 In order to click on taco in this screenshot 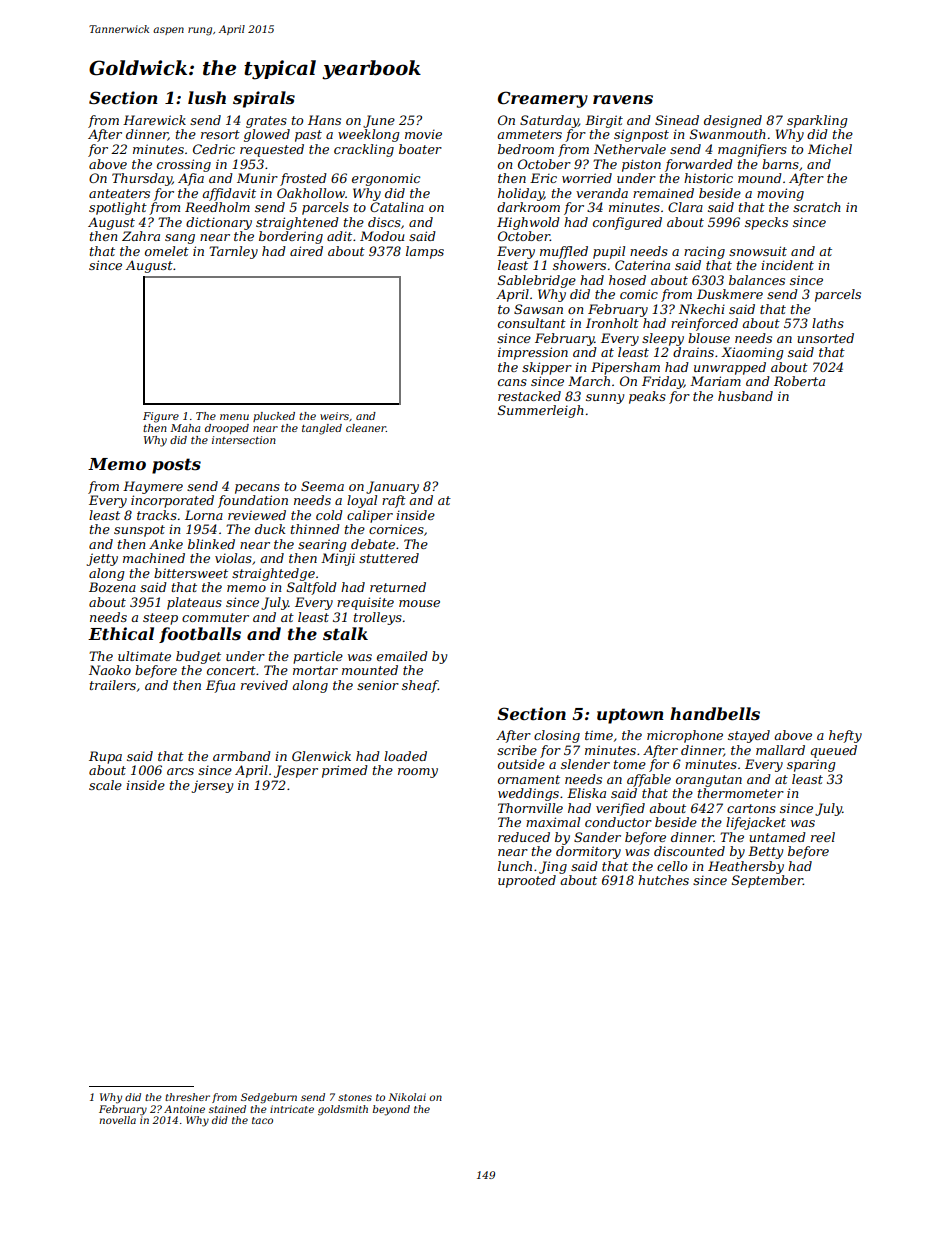, I will do `click(262, 1120)`.
